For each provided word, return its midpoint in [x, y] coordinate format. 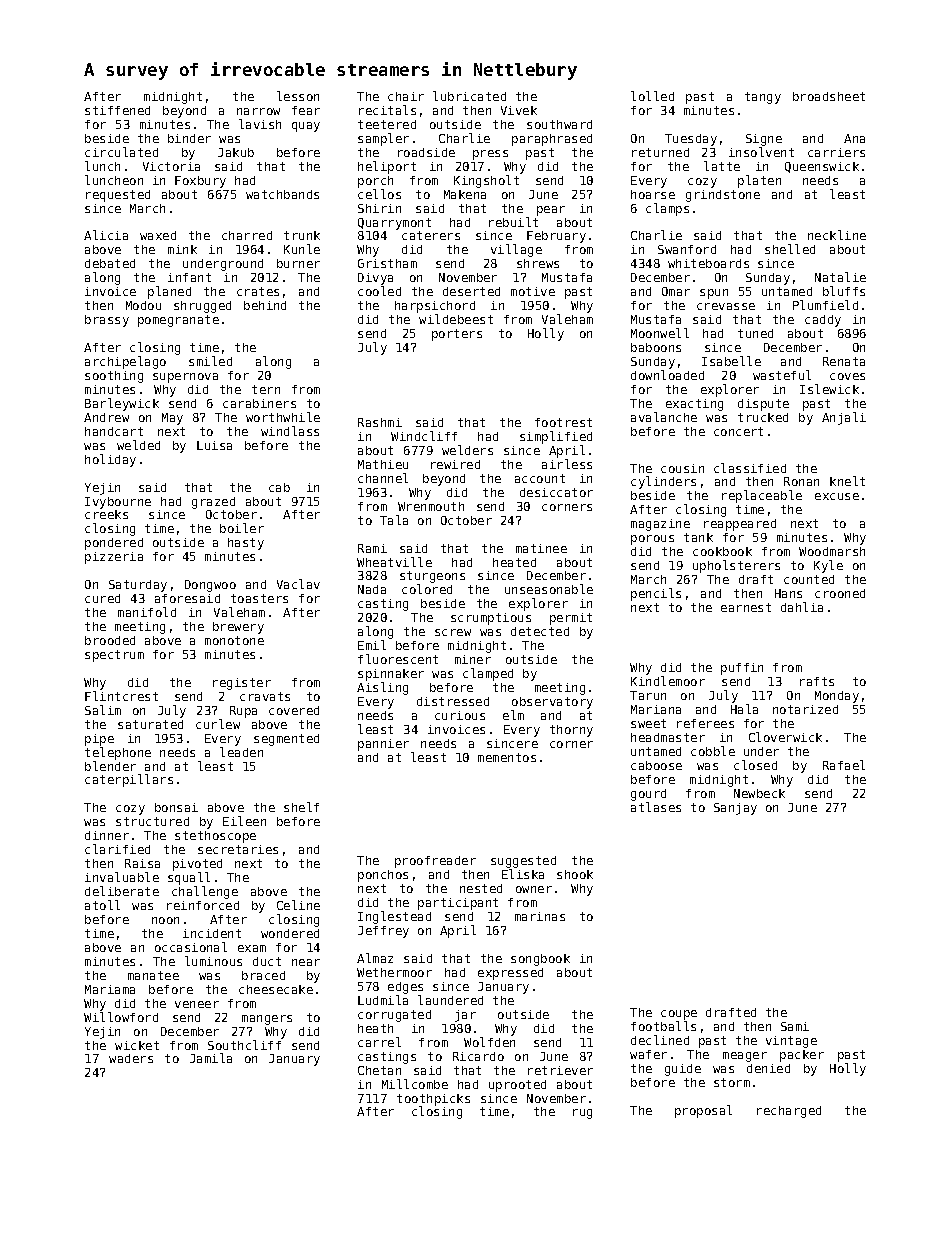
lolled [652, 96]
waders [131, 1058]
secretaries [238, 849]
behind [265, 305]
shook [575, 874]
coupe [679, 1015]
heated [514, 562]
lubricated [469, 96]
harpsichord [435, 307]
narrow [258, 111]
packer [802, 1056]
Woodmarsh [832, 551]
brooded [110, 640]
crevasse [726, 306]
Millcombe [415, 1084]
